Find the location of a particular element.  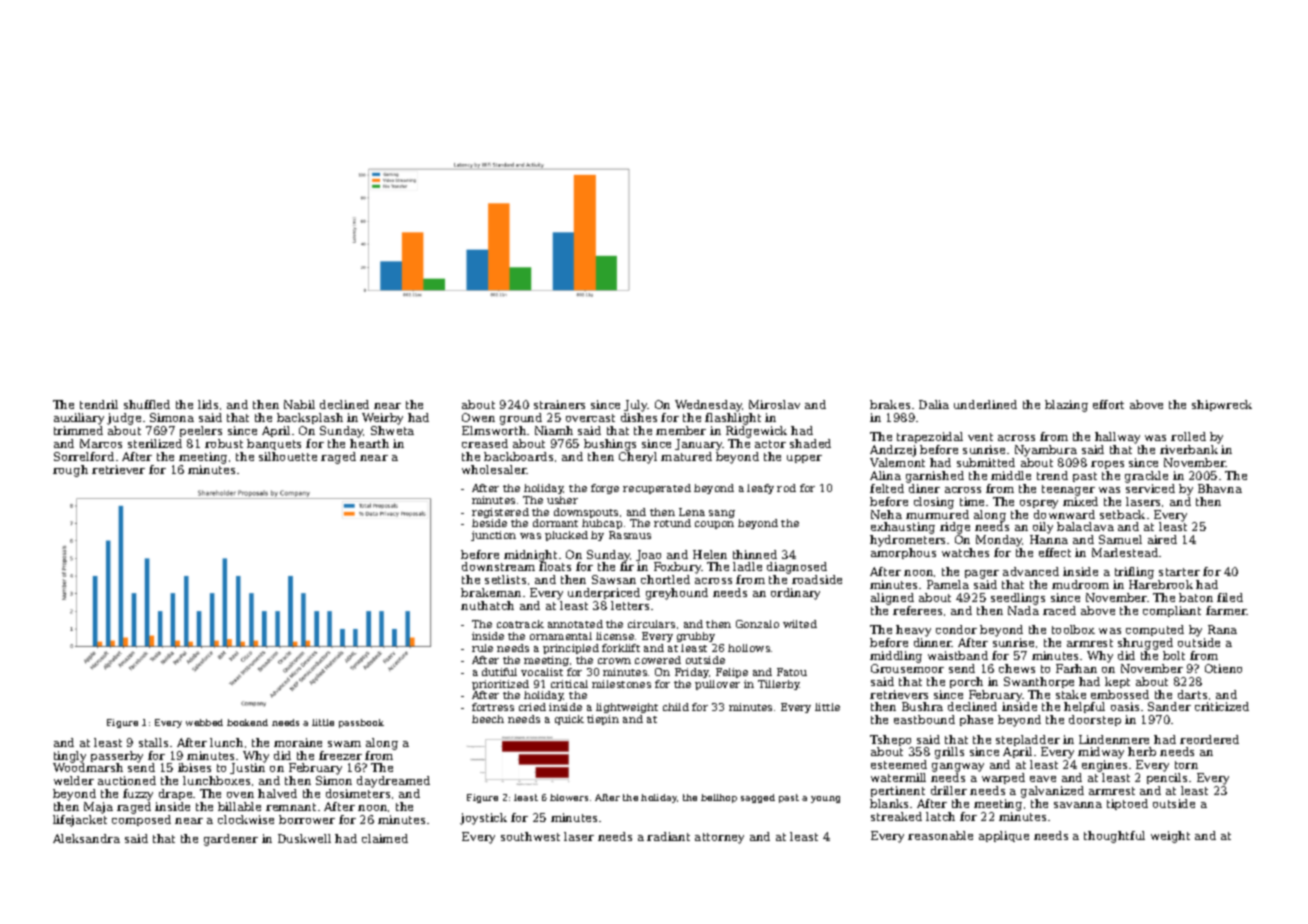

porch is located at coordinates (966, 682).
